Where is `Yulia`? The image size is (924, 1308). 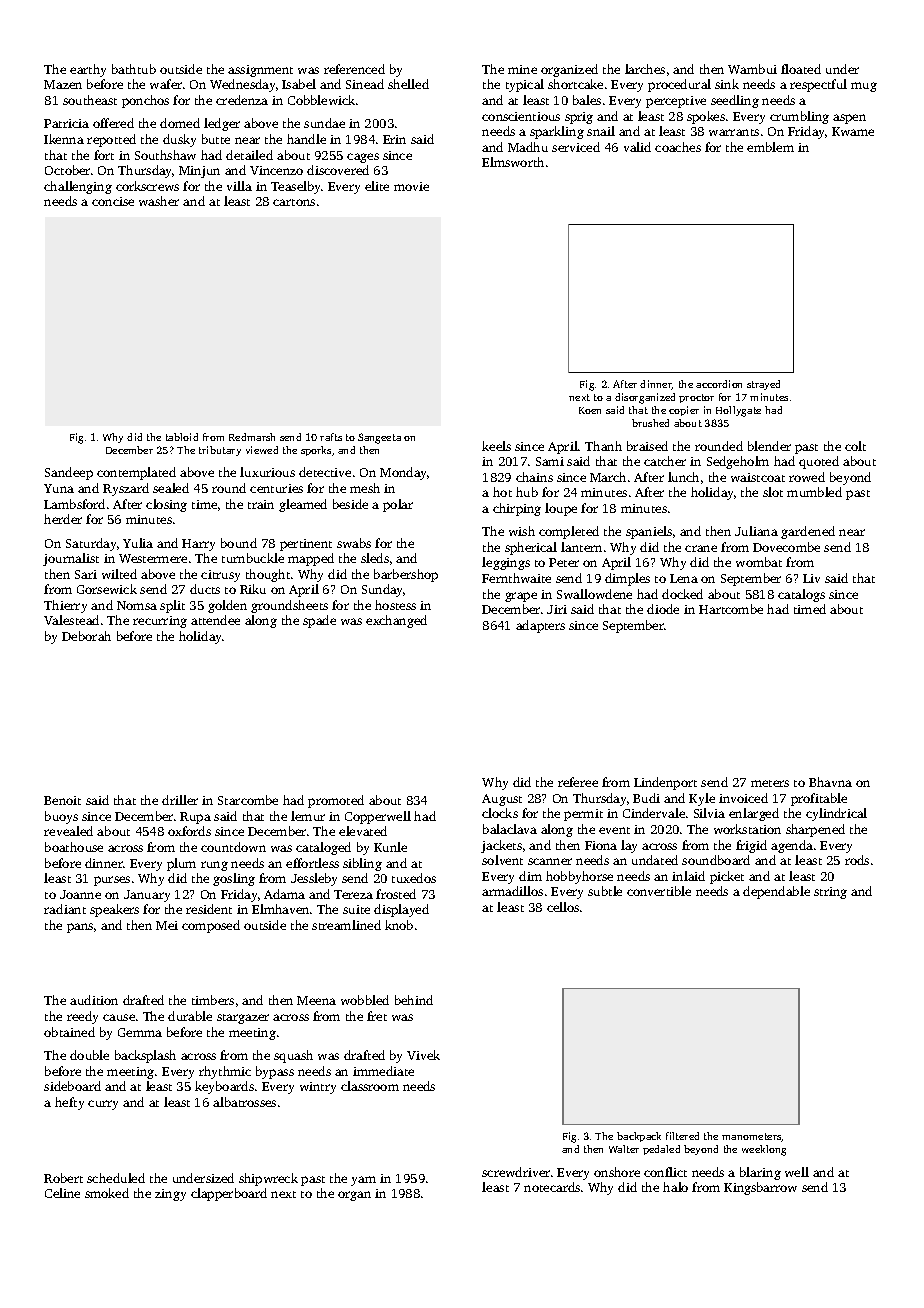
Yulia is located at coordinates (138, 543).
